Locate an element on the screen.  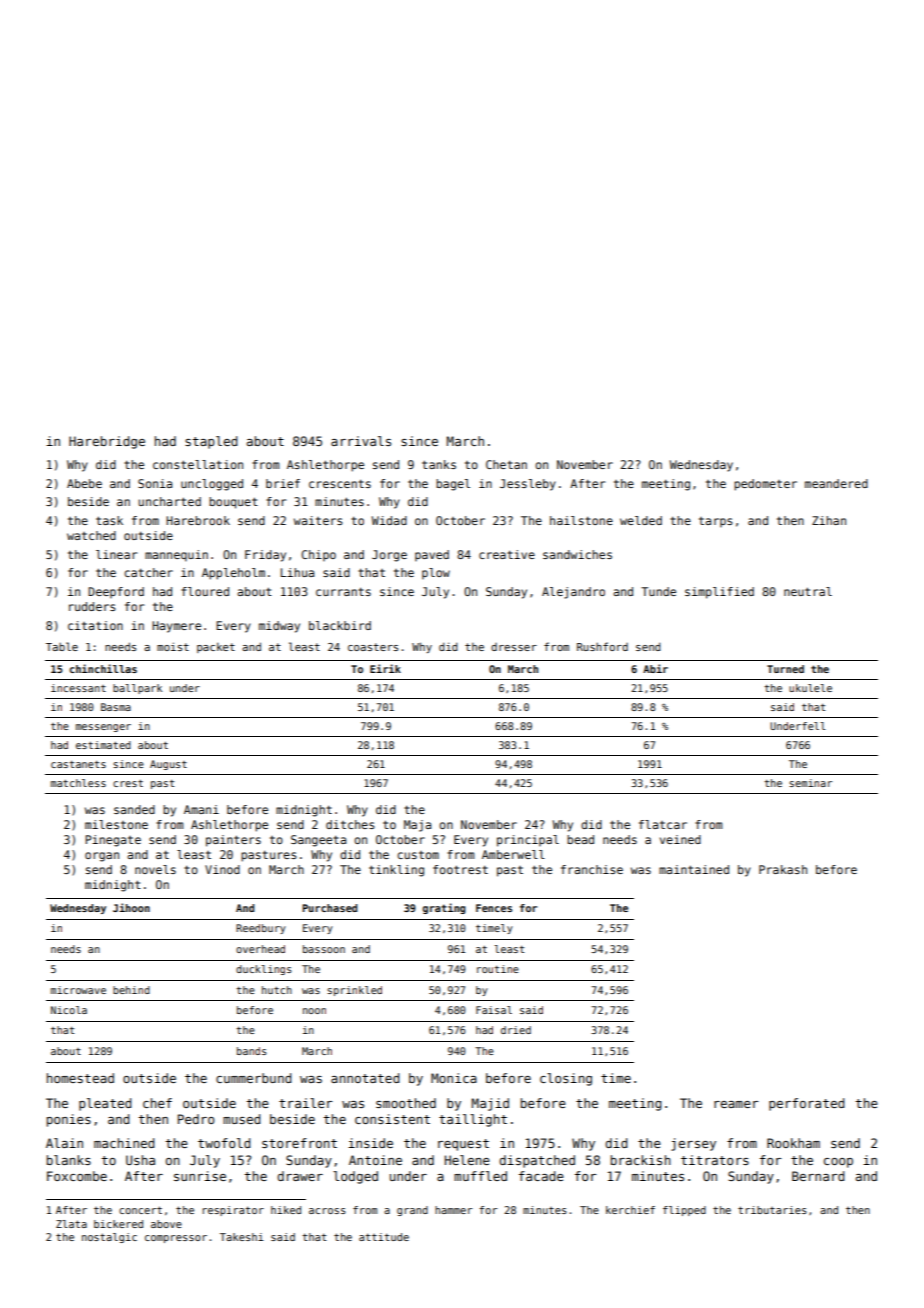
nostalgic is located at coordinates (109, 1238).
